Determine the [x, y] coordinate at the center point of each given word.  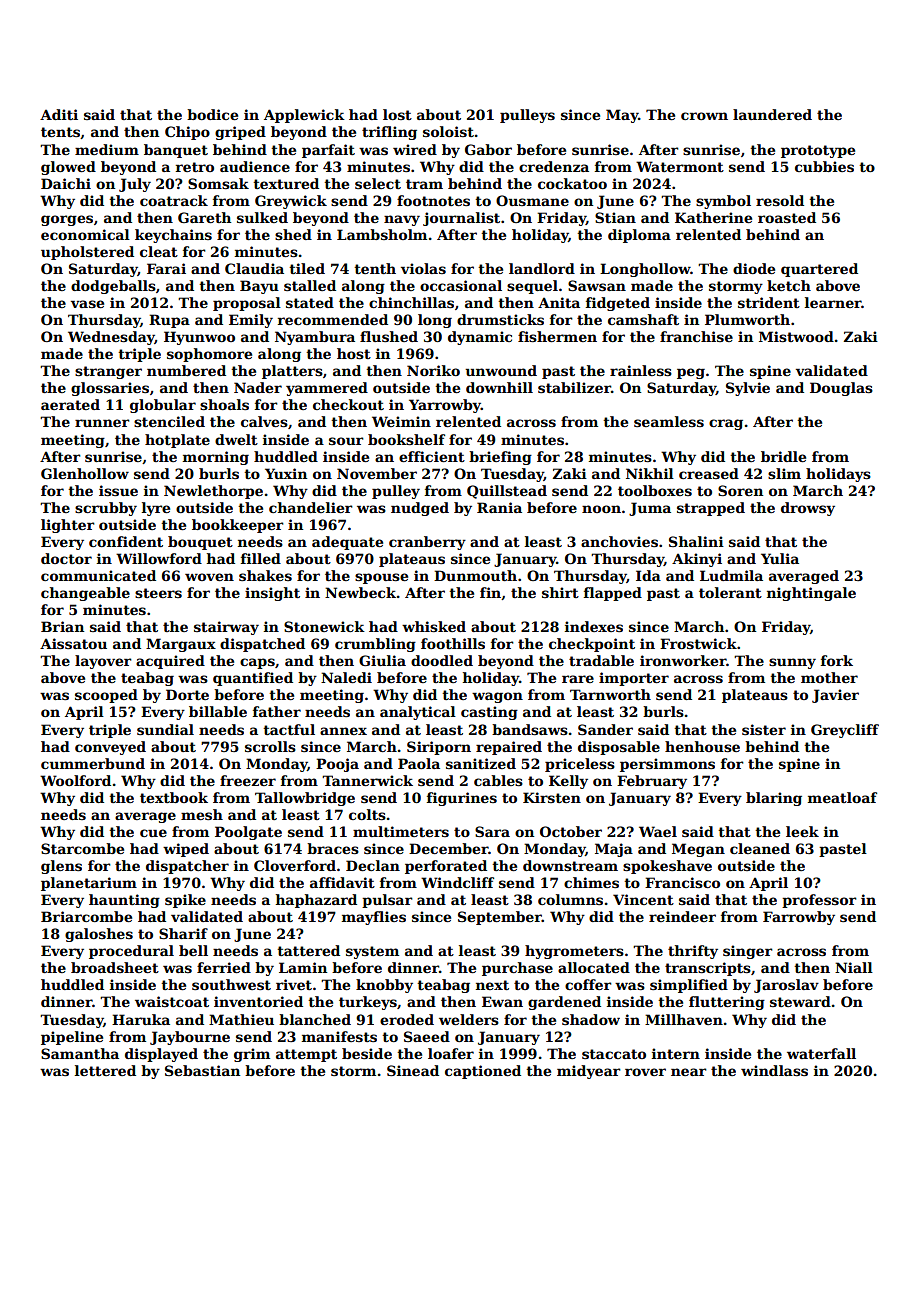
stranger [108, 372]
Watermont [680, 166]
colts [367, 814]
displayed [161, 1055]
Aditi [59, 114]
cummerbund [93, 763]
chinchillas [411, 302]
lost [397, 114]
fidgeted [618, 304]
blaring [774, 799]
